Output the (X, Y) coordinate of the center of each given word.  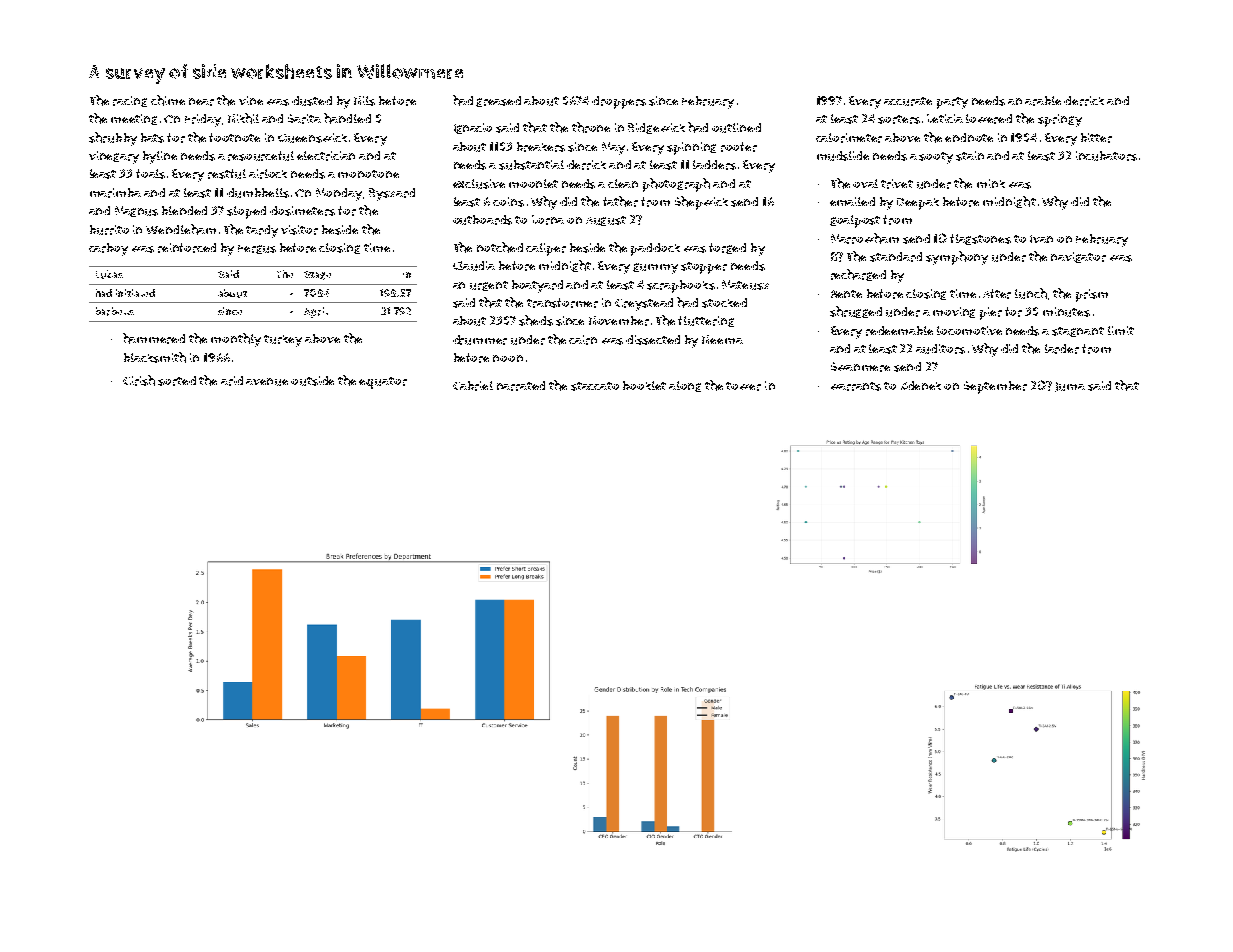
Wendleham (181, 229)
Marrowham (865, 238)
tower (743, 386)
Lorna (548, 220)
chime (168, 100)
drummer (480, 340)
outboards (482, 220)
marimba (115, 193)
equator (383, 383)
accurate (908, 101)
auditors (940, 349)
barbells (115, 311)
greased (498, 101)
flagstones (980, 239)
